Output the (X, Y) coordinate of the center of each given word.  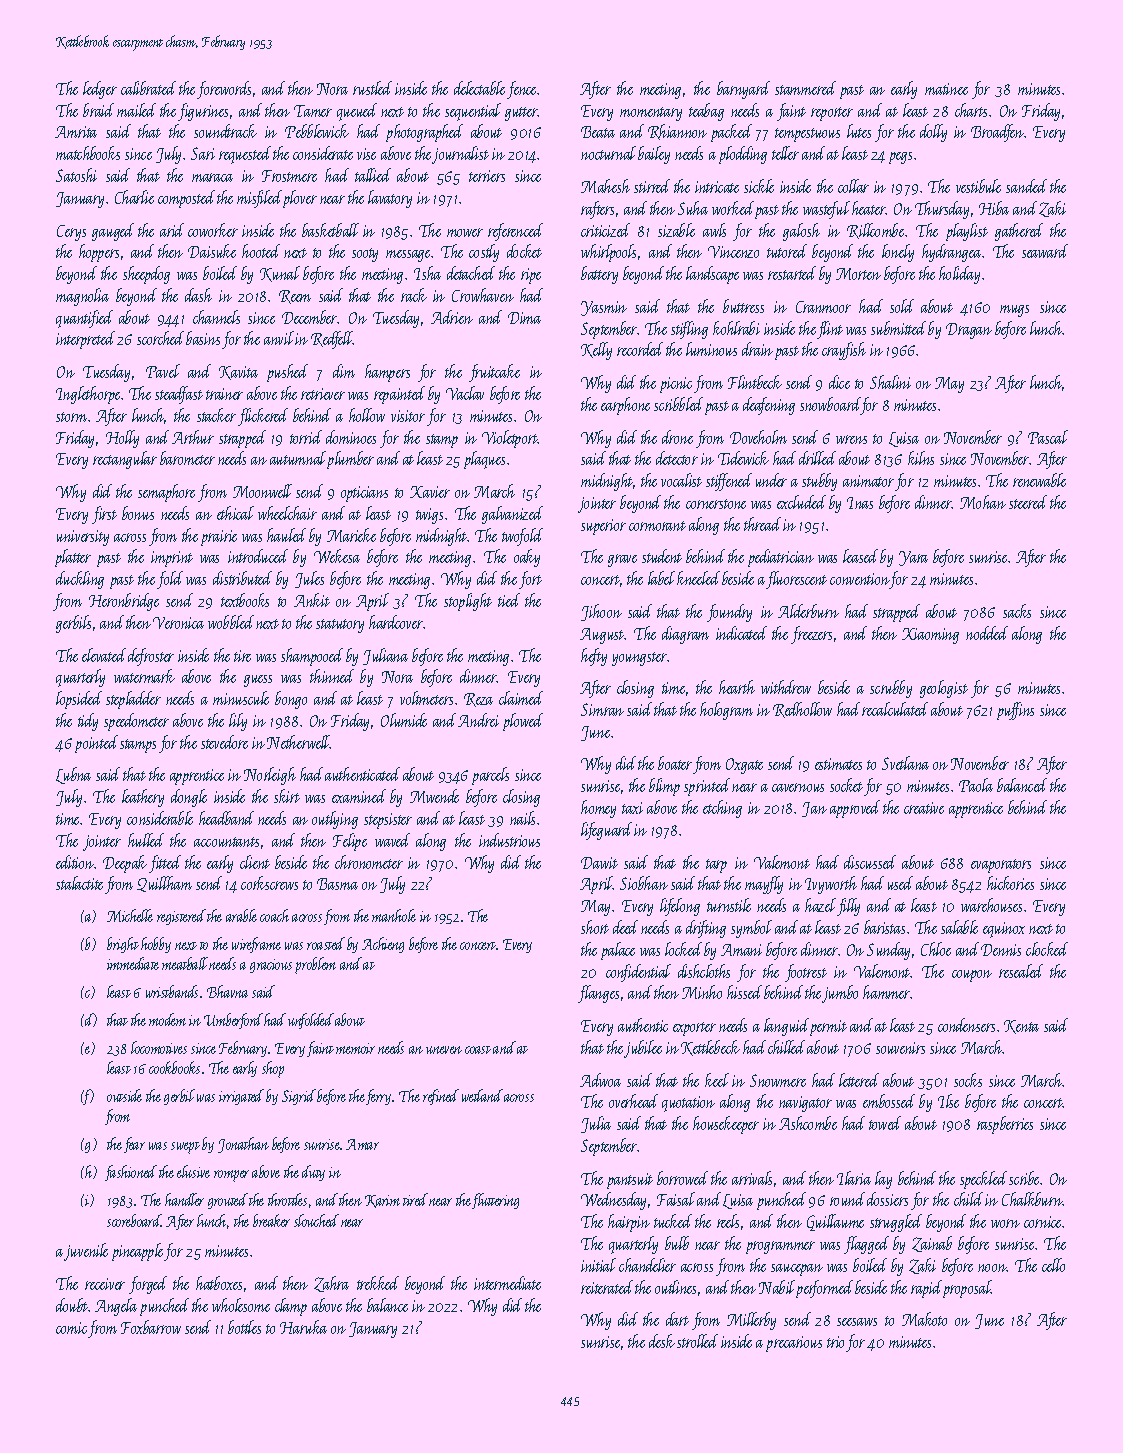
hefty (594, 657)
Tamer (313, 111)
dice (839, 382)
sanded (1026, 186)
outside (124, 1095)
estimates (838, 764)
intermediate (507, 1283)
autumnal (298, 458)
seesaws (857, 1322)
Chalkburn (1032, 1199)
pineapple (138, 1252)
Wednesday (613, 1201)
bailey (654, 155)
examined (359, 796)
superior (603, 527)
